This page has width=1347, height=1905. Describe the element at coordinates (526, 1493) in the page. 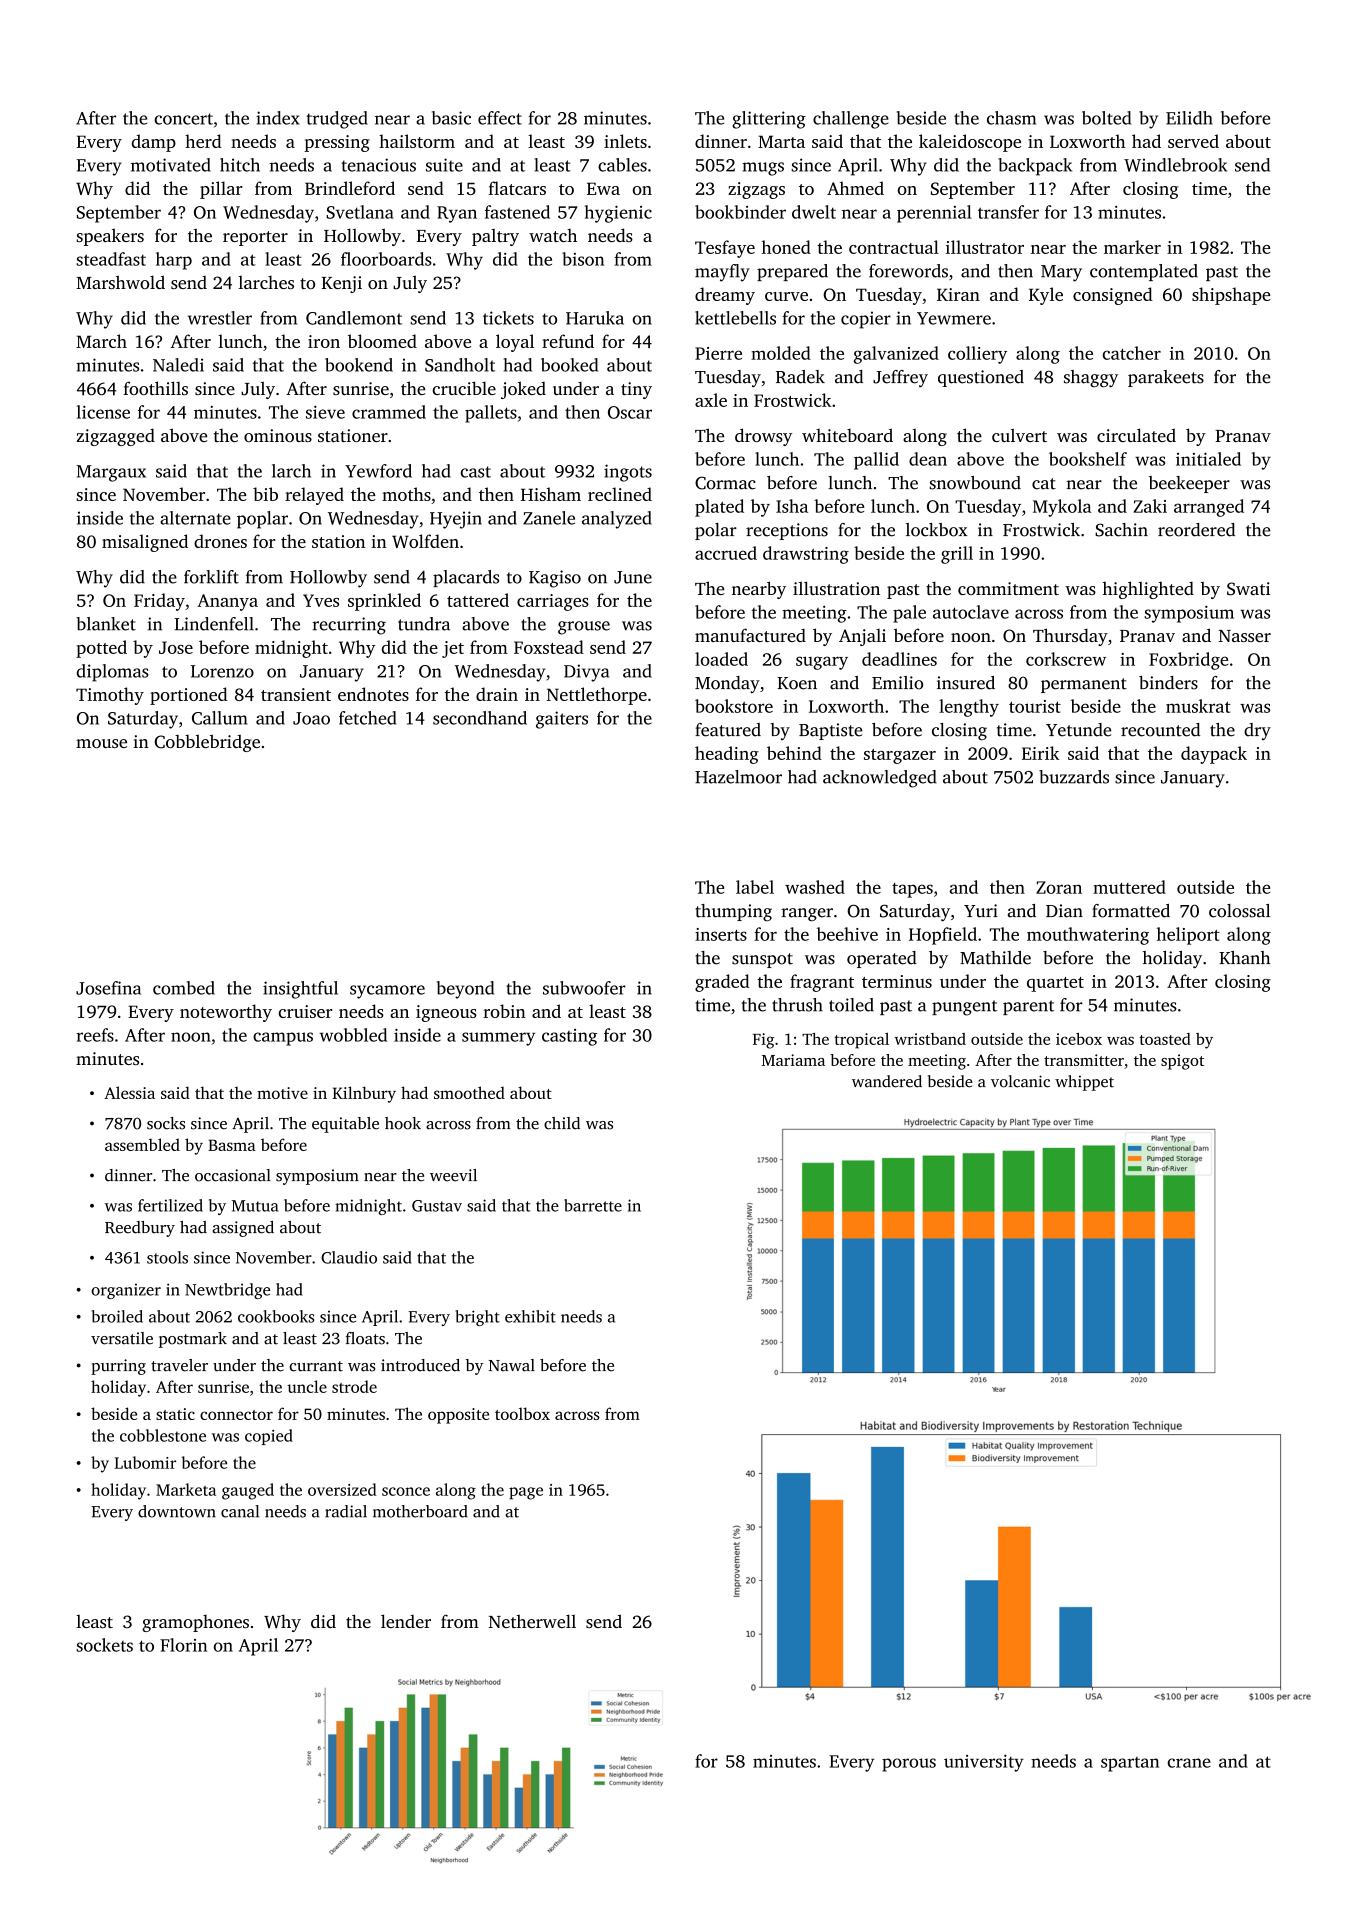

I see `page` at that location.
